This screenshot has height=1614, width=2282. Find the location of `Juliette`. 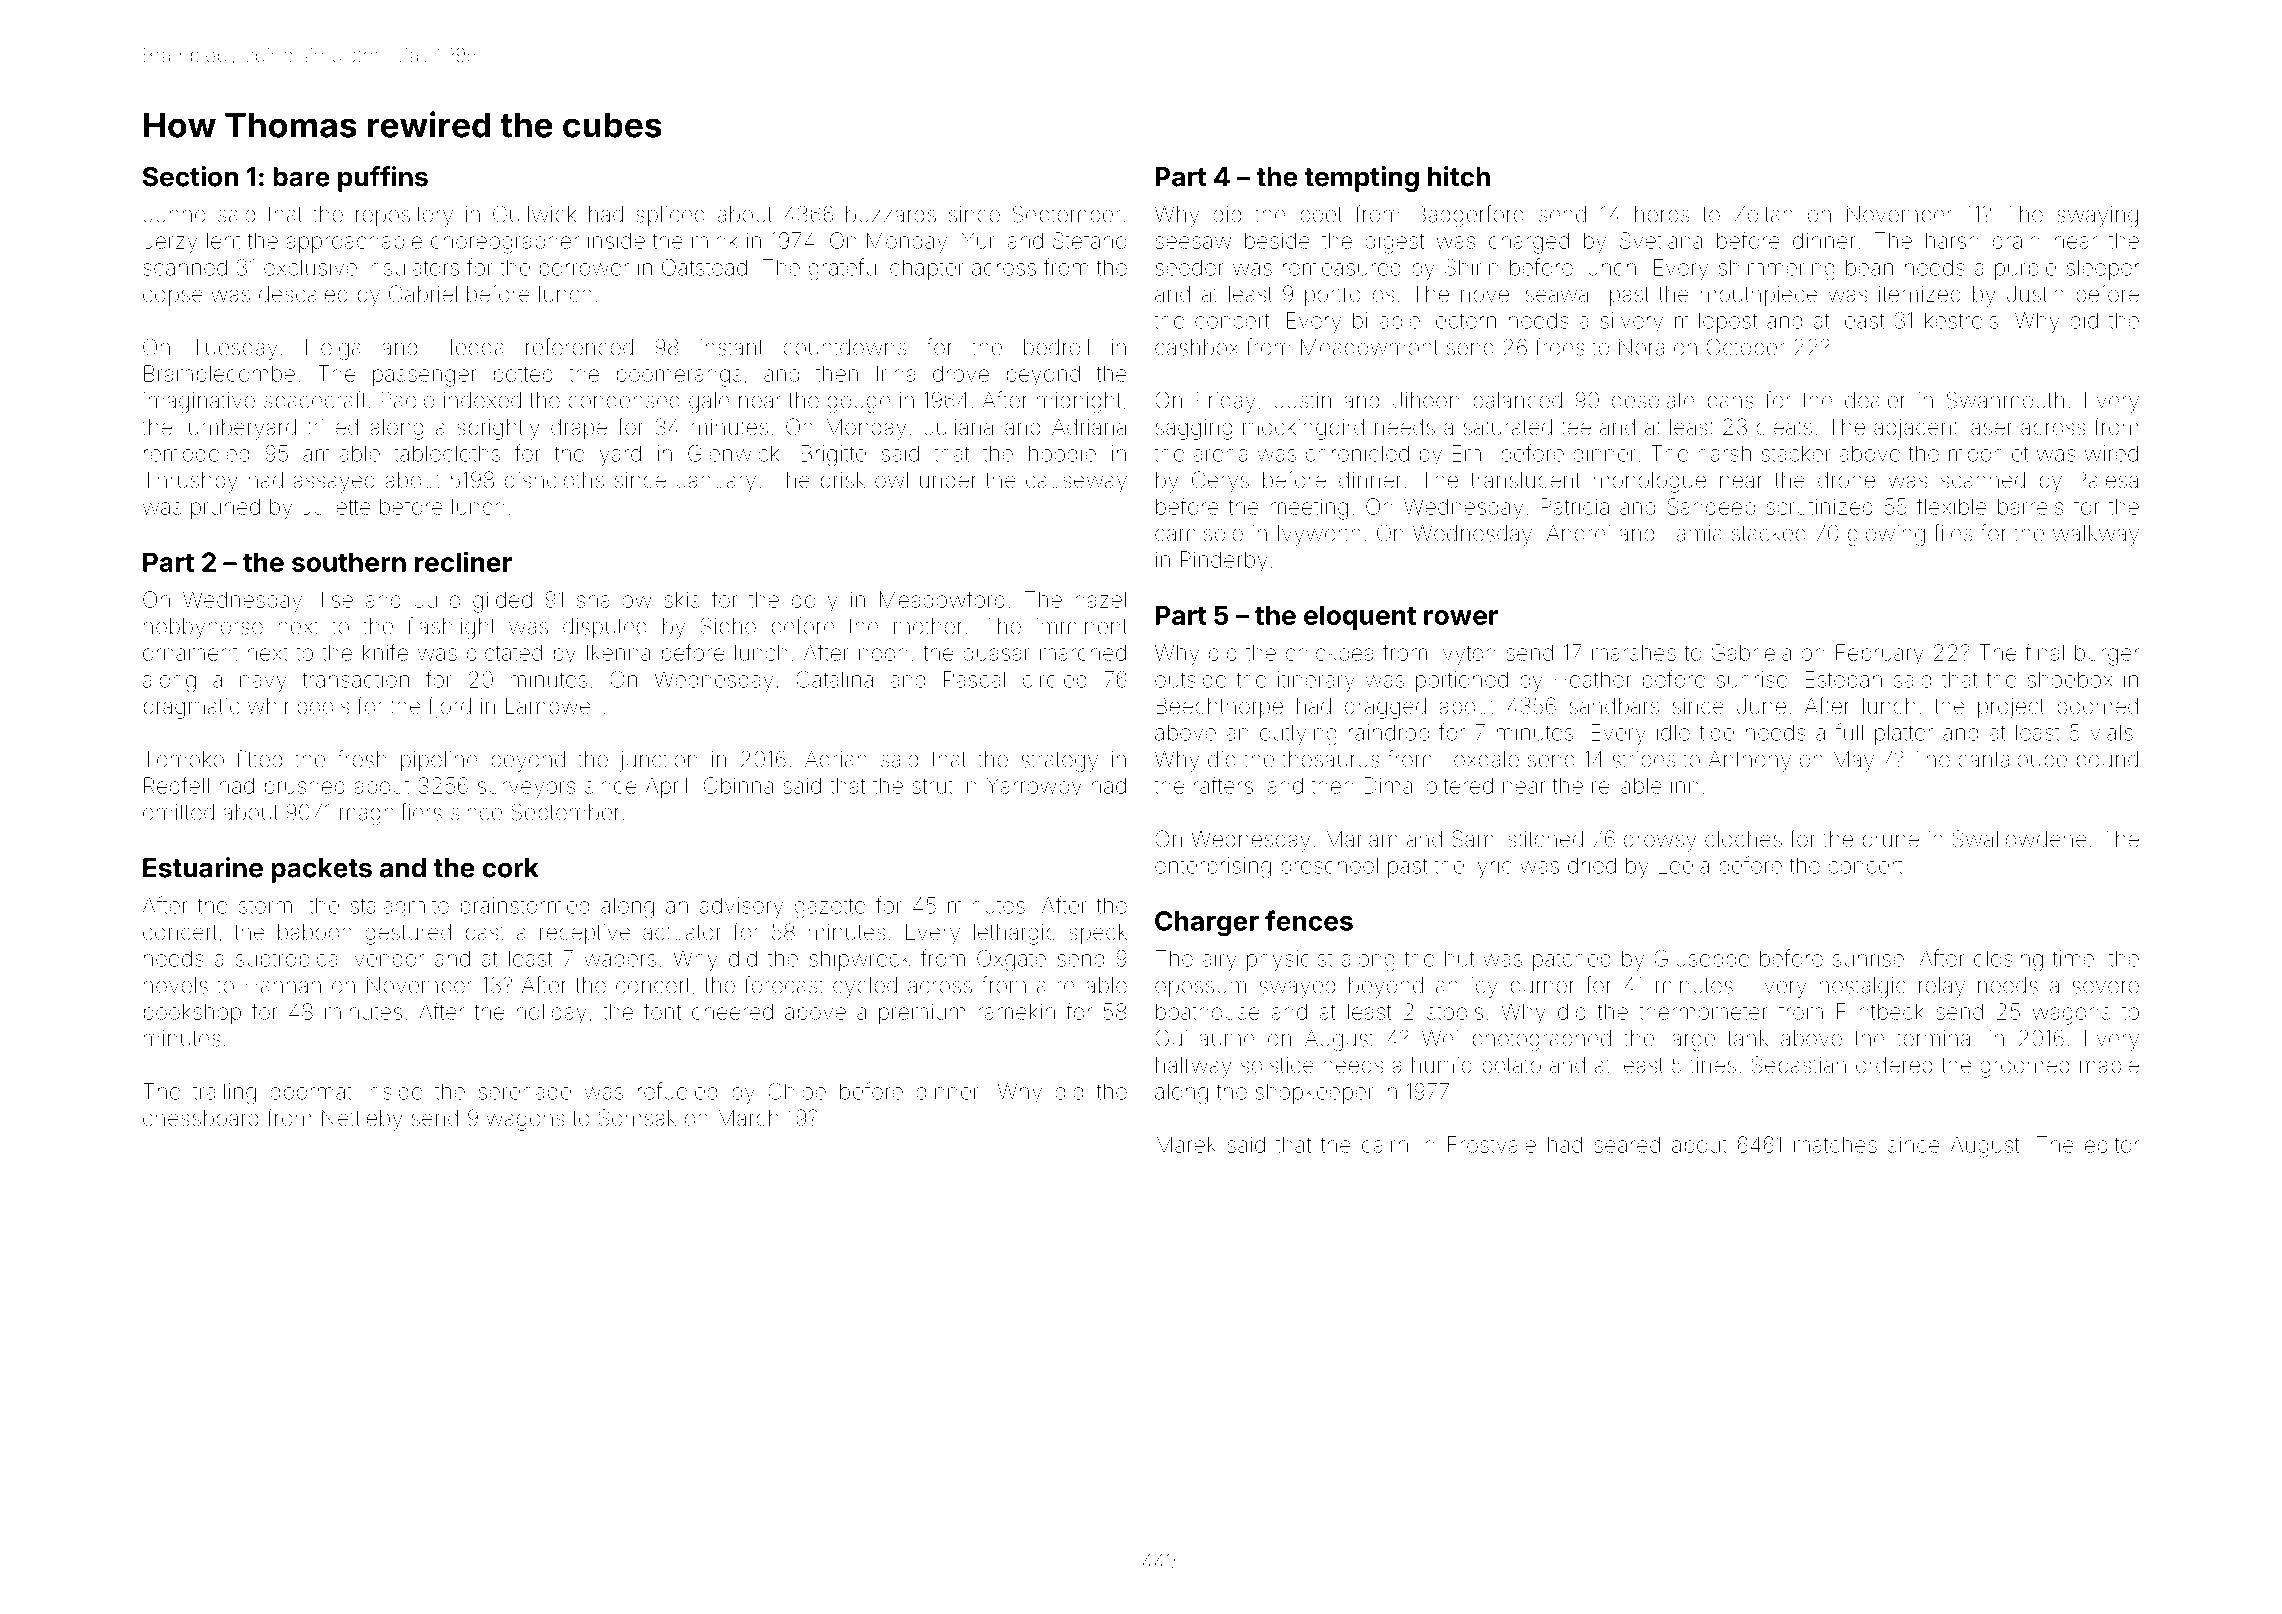

Juliette is located at coordinates (336, 507).
